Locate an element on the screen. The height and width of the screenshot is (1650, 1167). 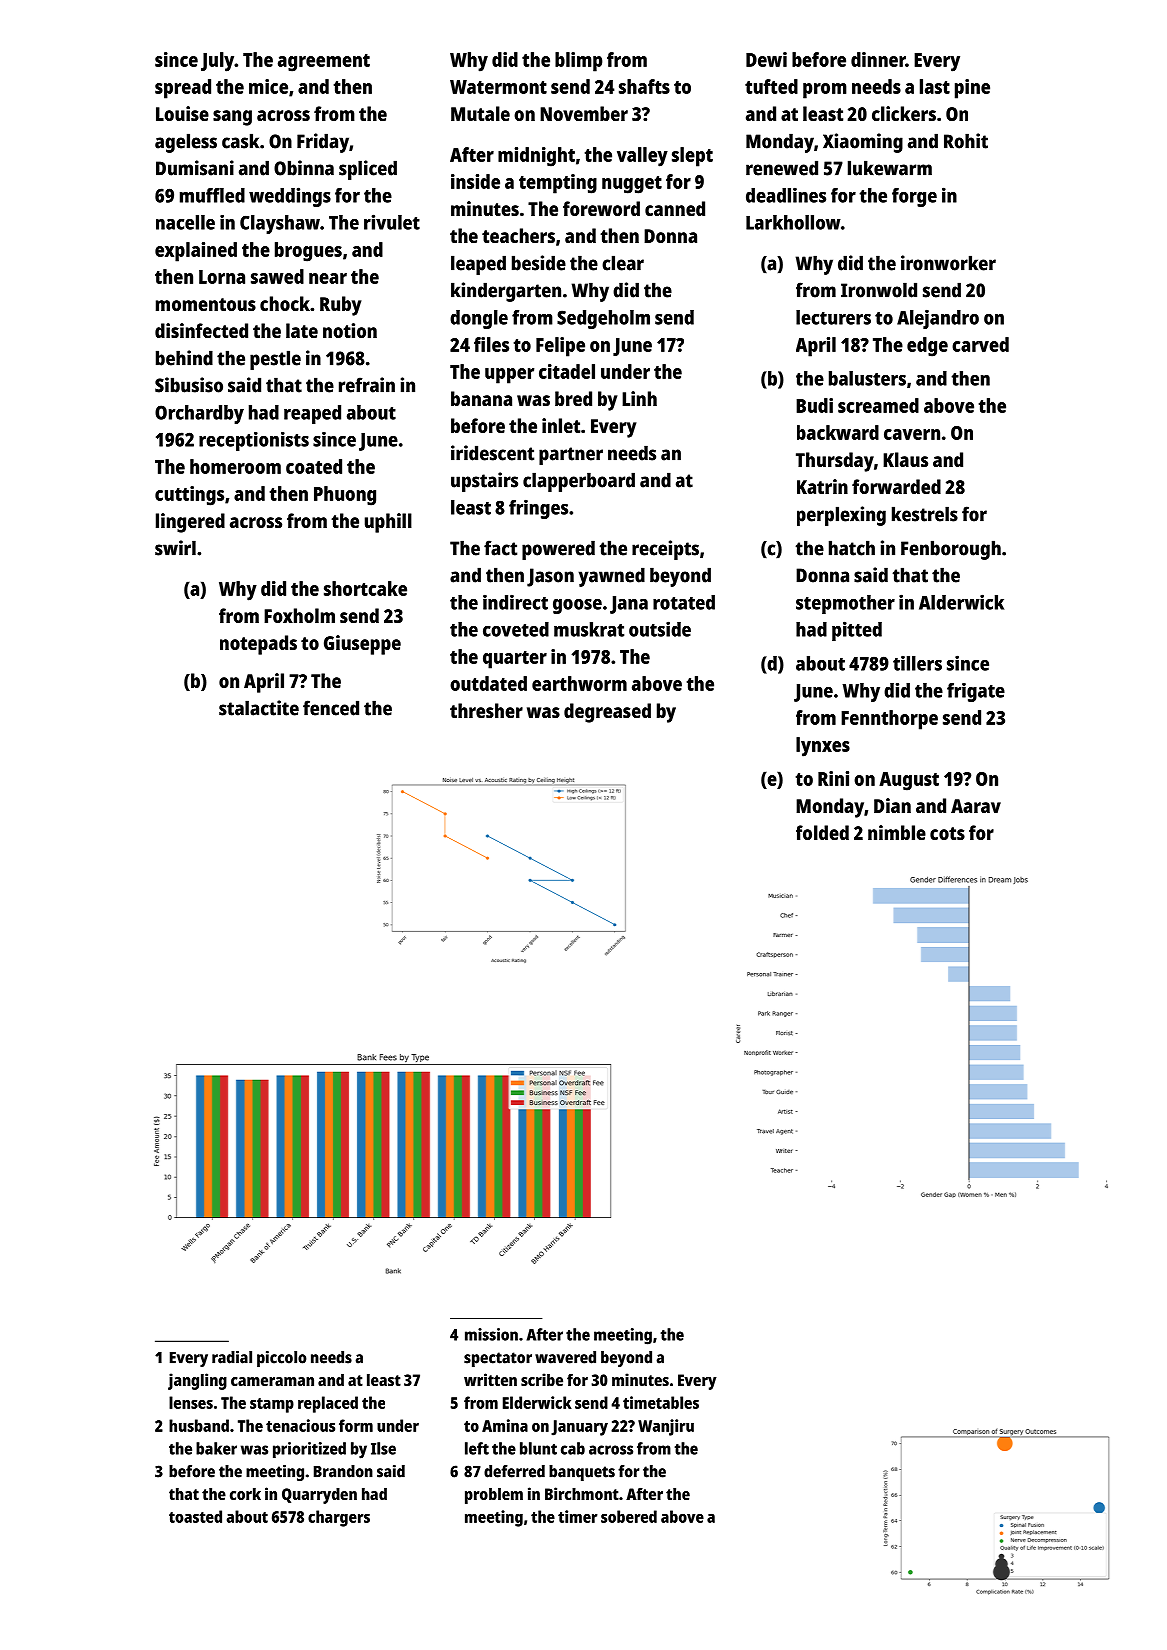
agreement is located at coordinates (324, 63).
